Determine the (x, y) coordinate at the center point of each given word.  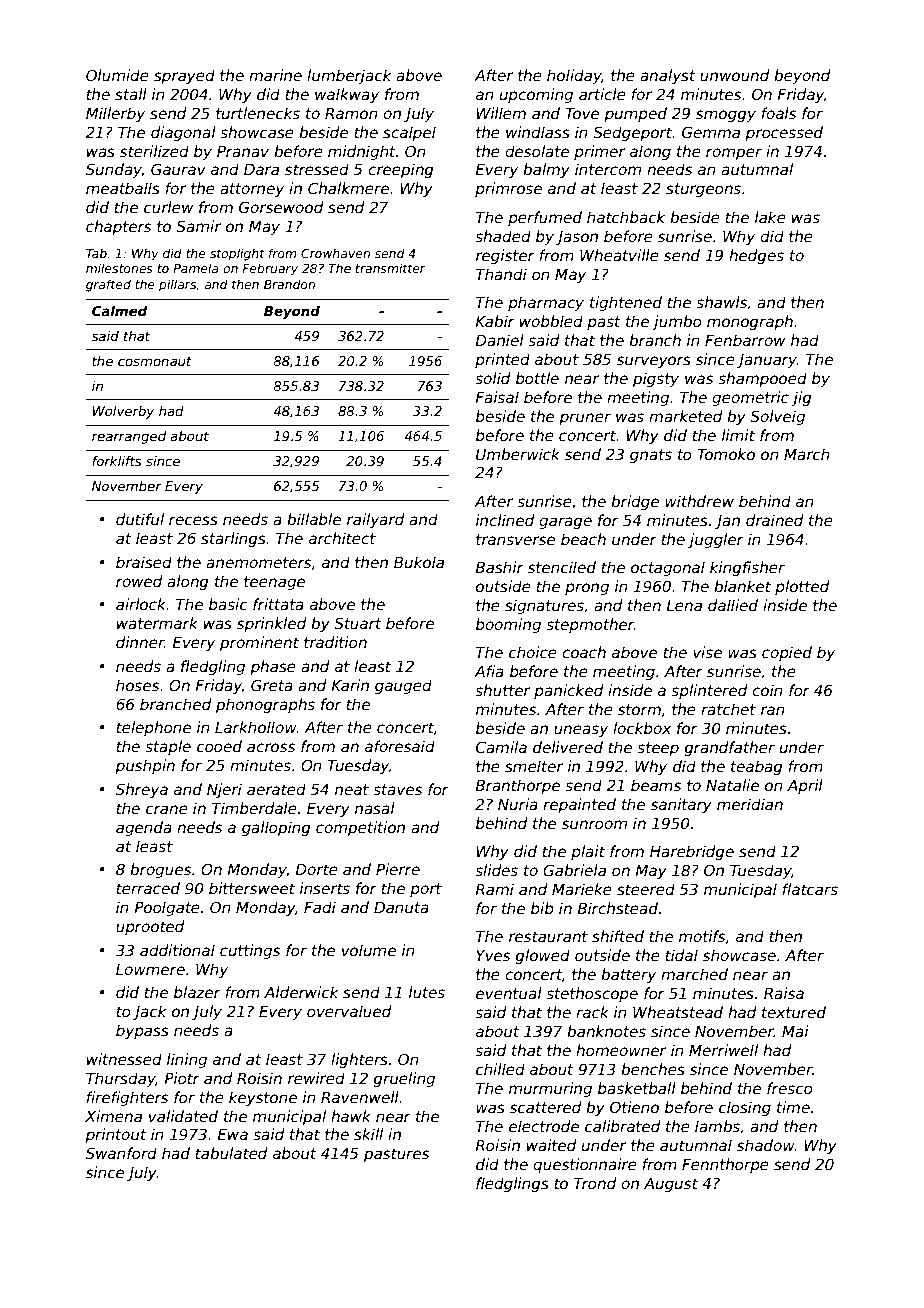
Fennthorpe (725, 1165)
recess (193, 520)
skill (368, 1134)
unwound (734, 75)
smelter (534, 766)
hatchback (626, 217)
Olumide (117, 75)
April (805, 786)
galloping (276, 828)
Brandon (289, 284)
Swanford (121, 1153)
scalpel (409, 133)
